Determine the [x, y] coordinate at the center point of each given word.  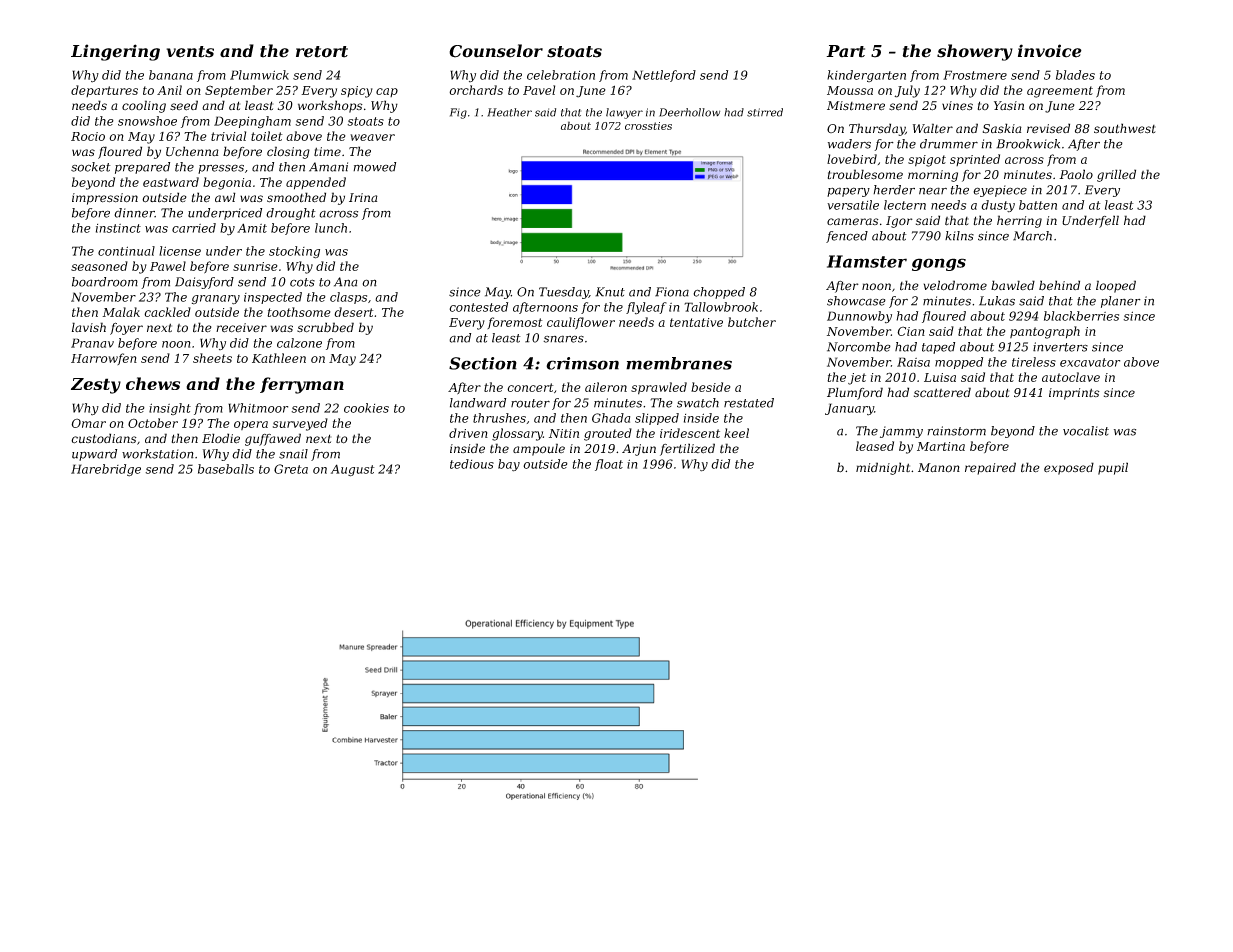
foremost [515, 323]
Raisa [913, 362]
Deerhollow [689, 112]
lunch [331, 228]
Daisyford [204, 283]
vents [190, 52]
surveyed [300, 424]
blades [1075, 75]
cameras [853, 222]
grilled [1116, 175]
